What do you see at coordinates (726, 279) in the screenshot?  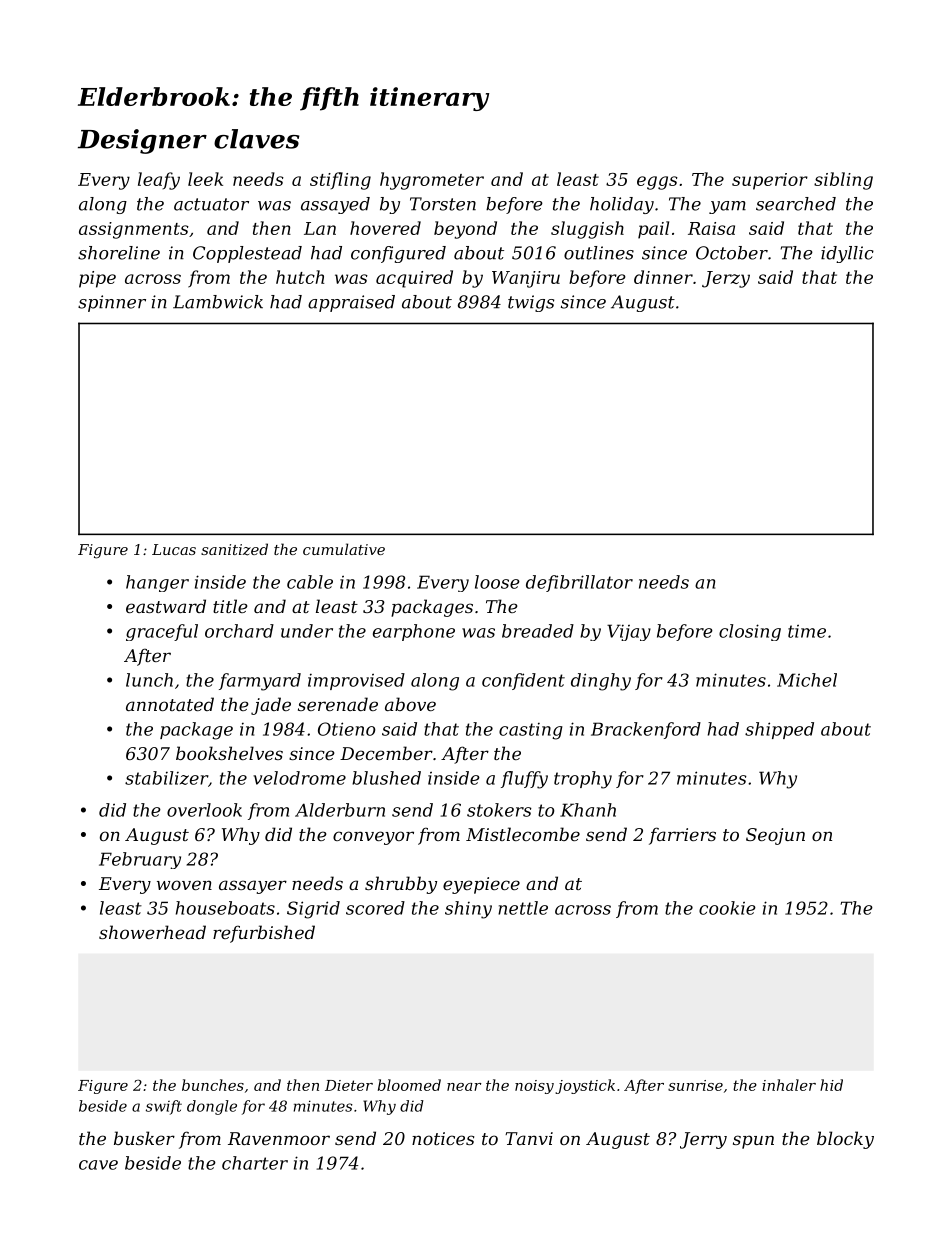 I see `Jerzy` at bounding box center [726, 279].
